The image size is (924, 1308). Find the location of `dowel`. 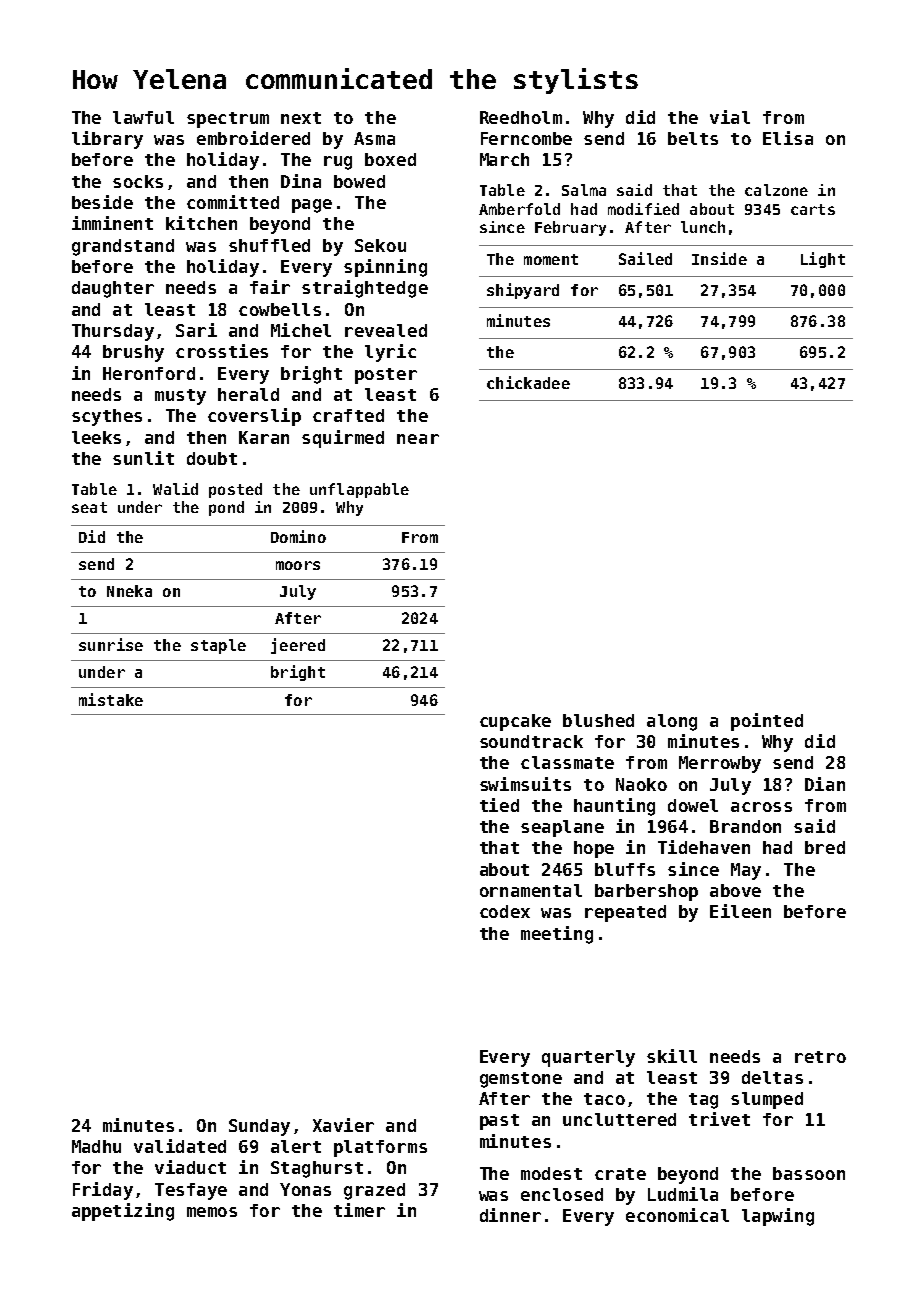

dowel is located at coordinates (693, 805).
